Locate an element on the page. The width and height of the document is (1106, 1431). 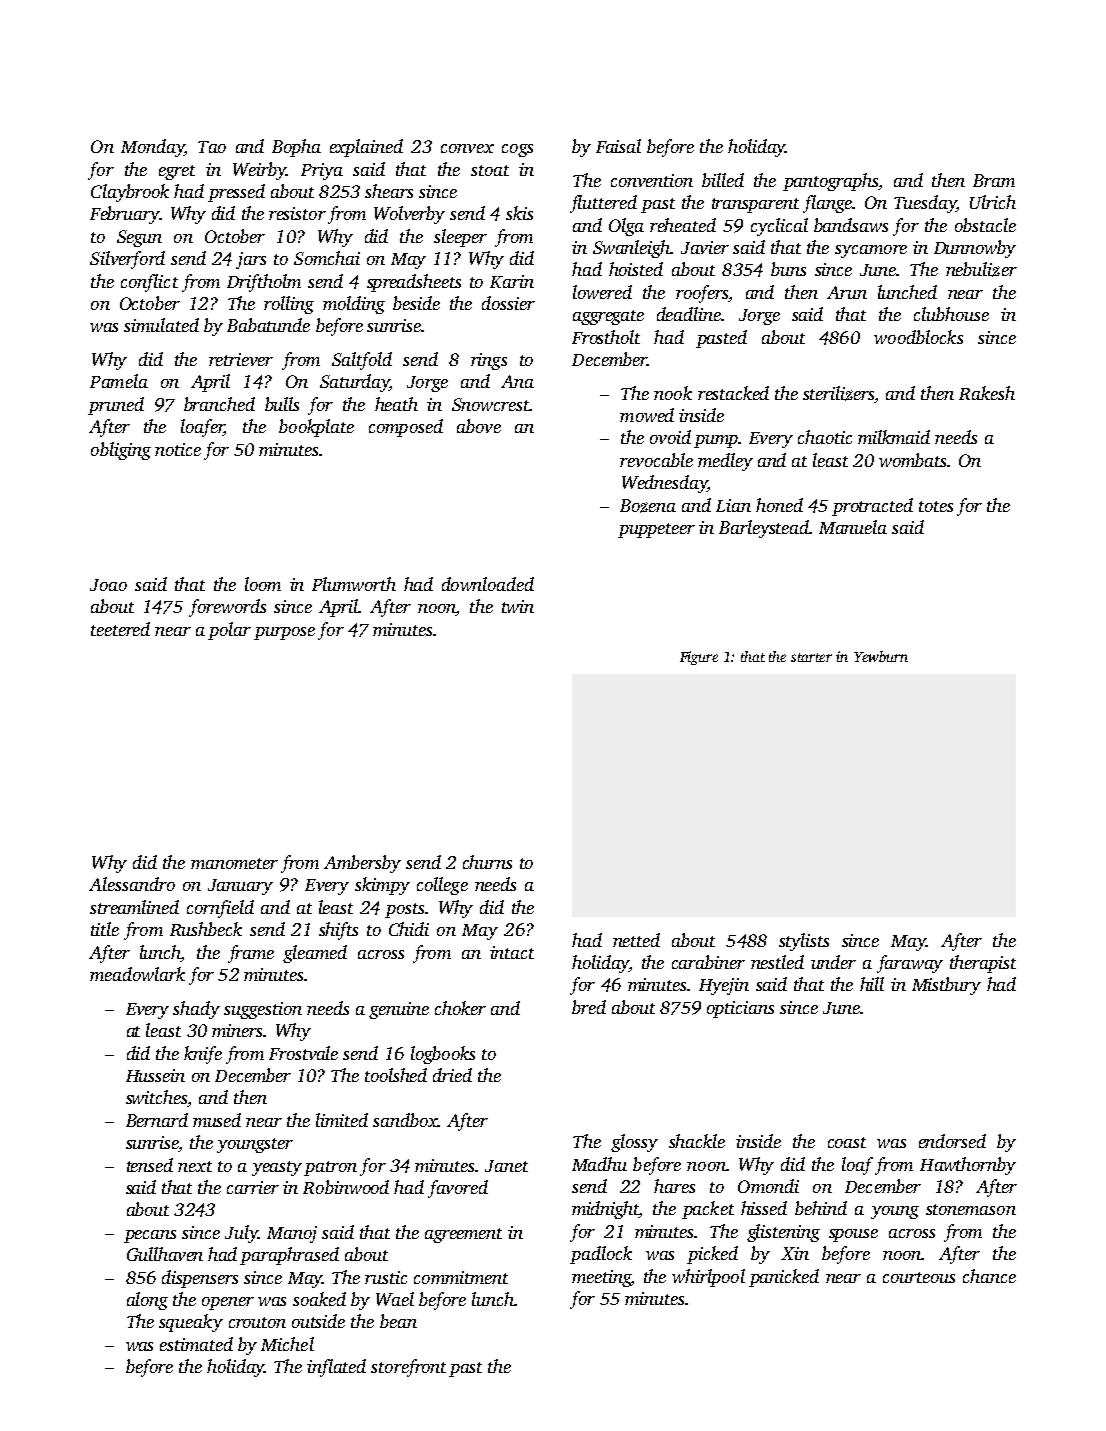
buns is located at coordinates (788, 269).
